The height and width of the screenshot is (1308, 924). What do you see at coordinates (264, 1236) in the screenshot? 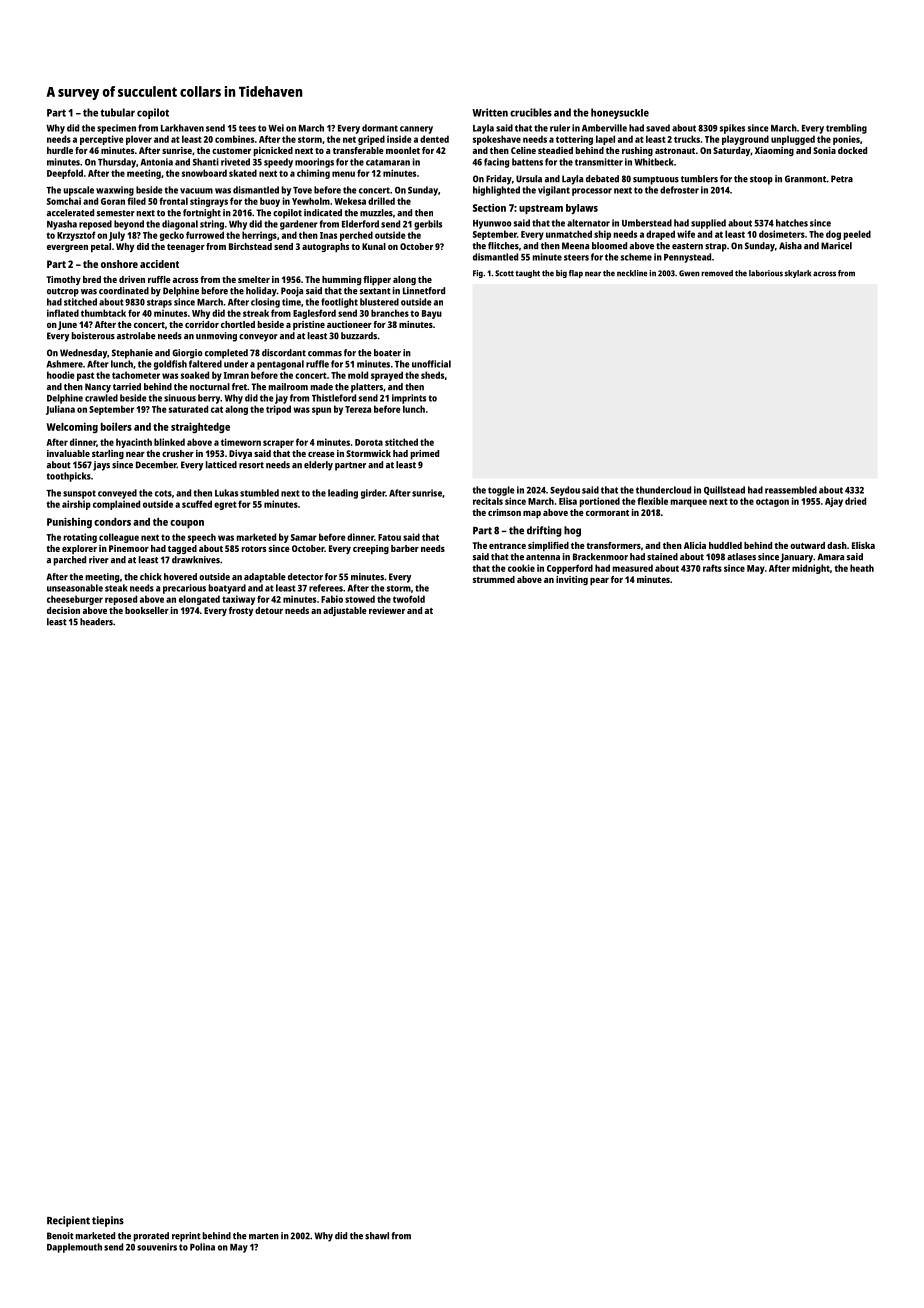
I see `marten` at bounding box center [264, 1236].
